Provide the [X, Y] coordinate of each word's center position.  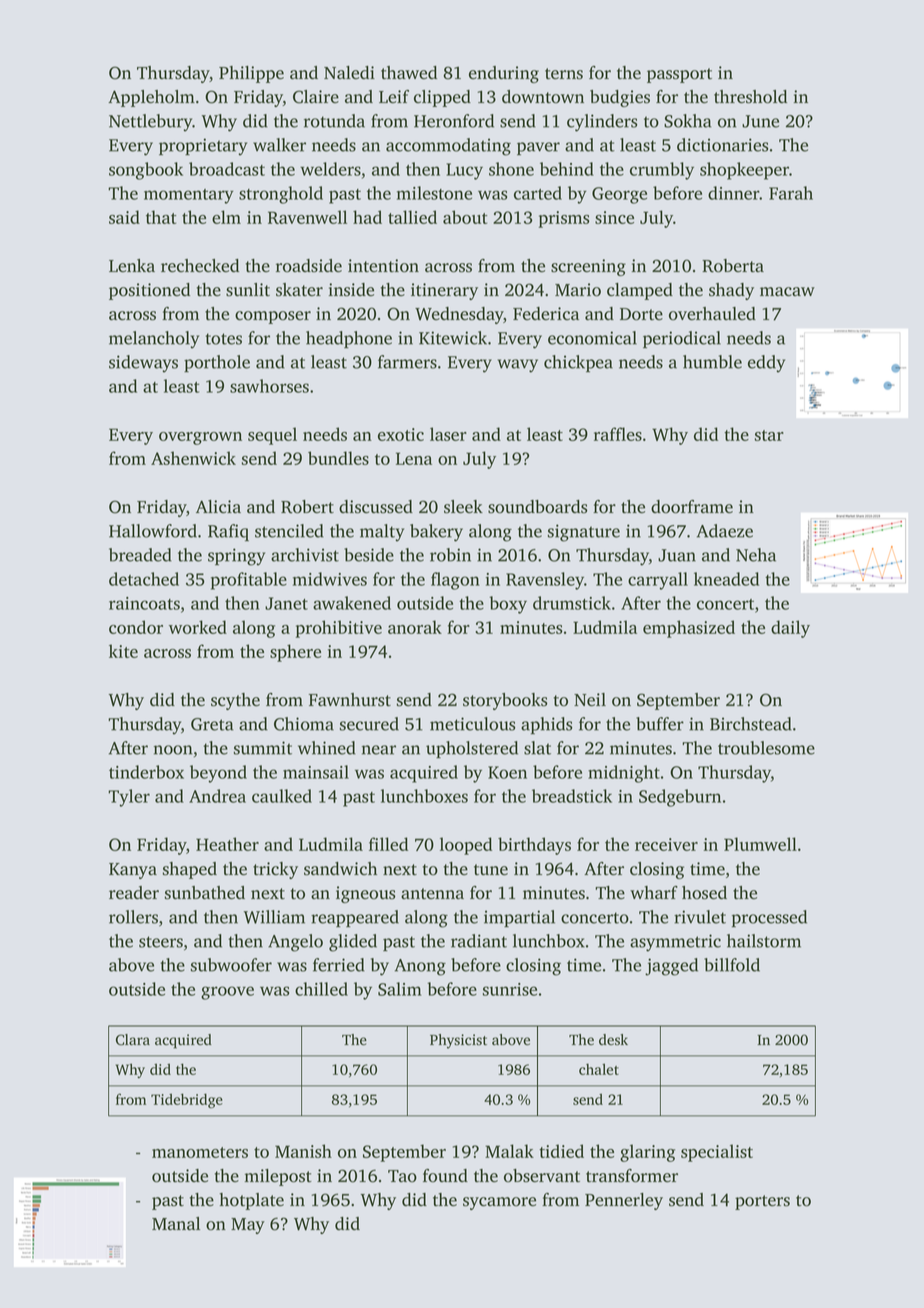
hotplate [251, 1201]
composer [273, 317]
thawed [409, 72]
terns [564, 74]
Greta [212, 724]
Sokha [687, 121]
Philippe [251, 74]
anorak [415, 627]
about [465, 217]
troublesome [766, 748]
